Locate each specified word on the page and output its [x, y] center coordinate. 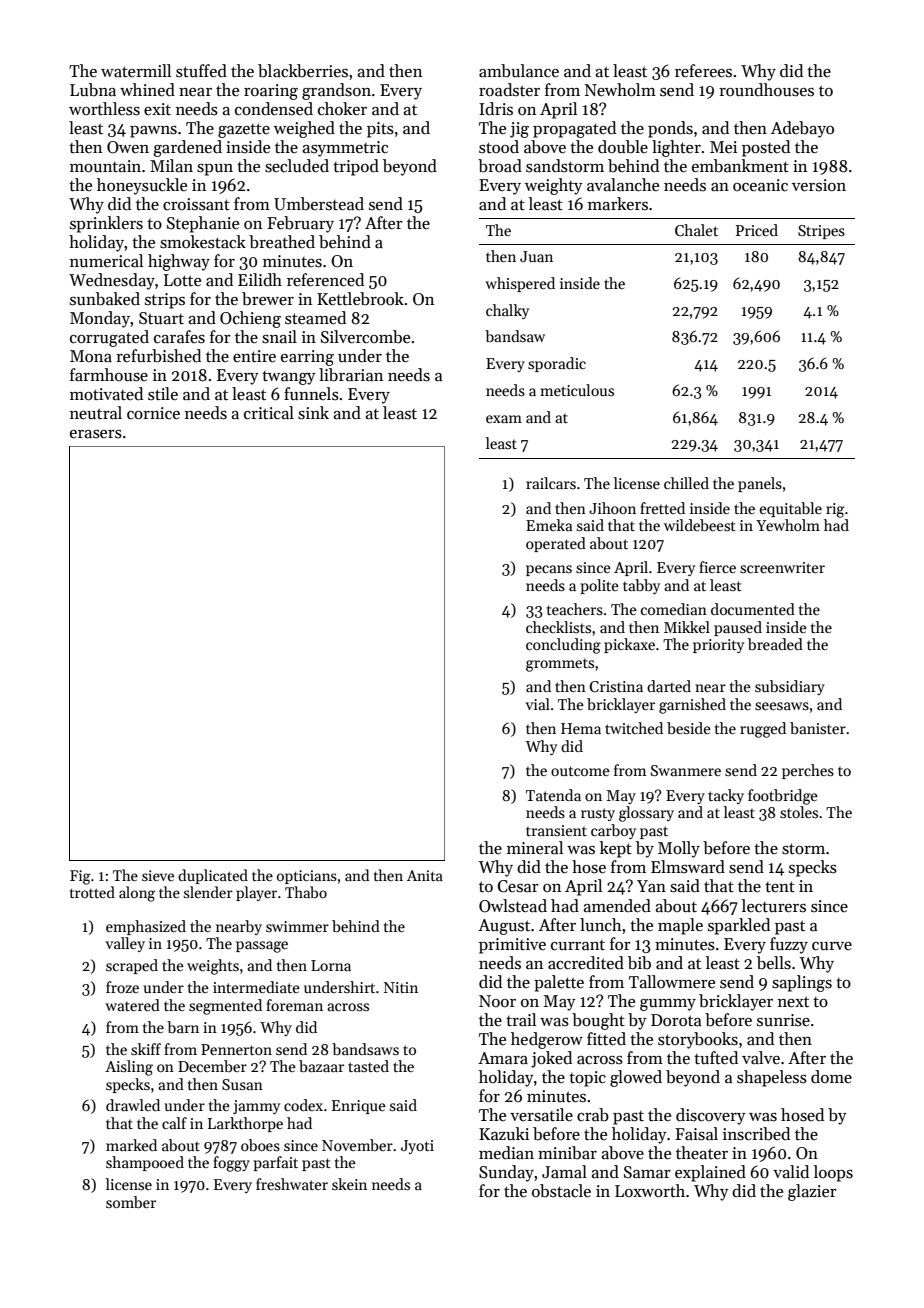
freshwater [292, 1184]
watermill [136, 70]
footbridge [783, 797]
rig [835, 510]
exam [504, 419]
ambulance [519, 71]
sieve [158, 875]
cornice [153, 413]
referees [703, 71]
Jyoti [417, 1147]
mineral [535, 848]
